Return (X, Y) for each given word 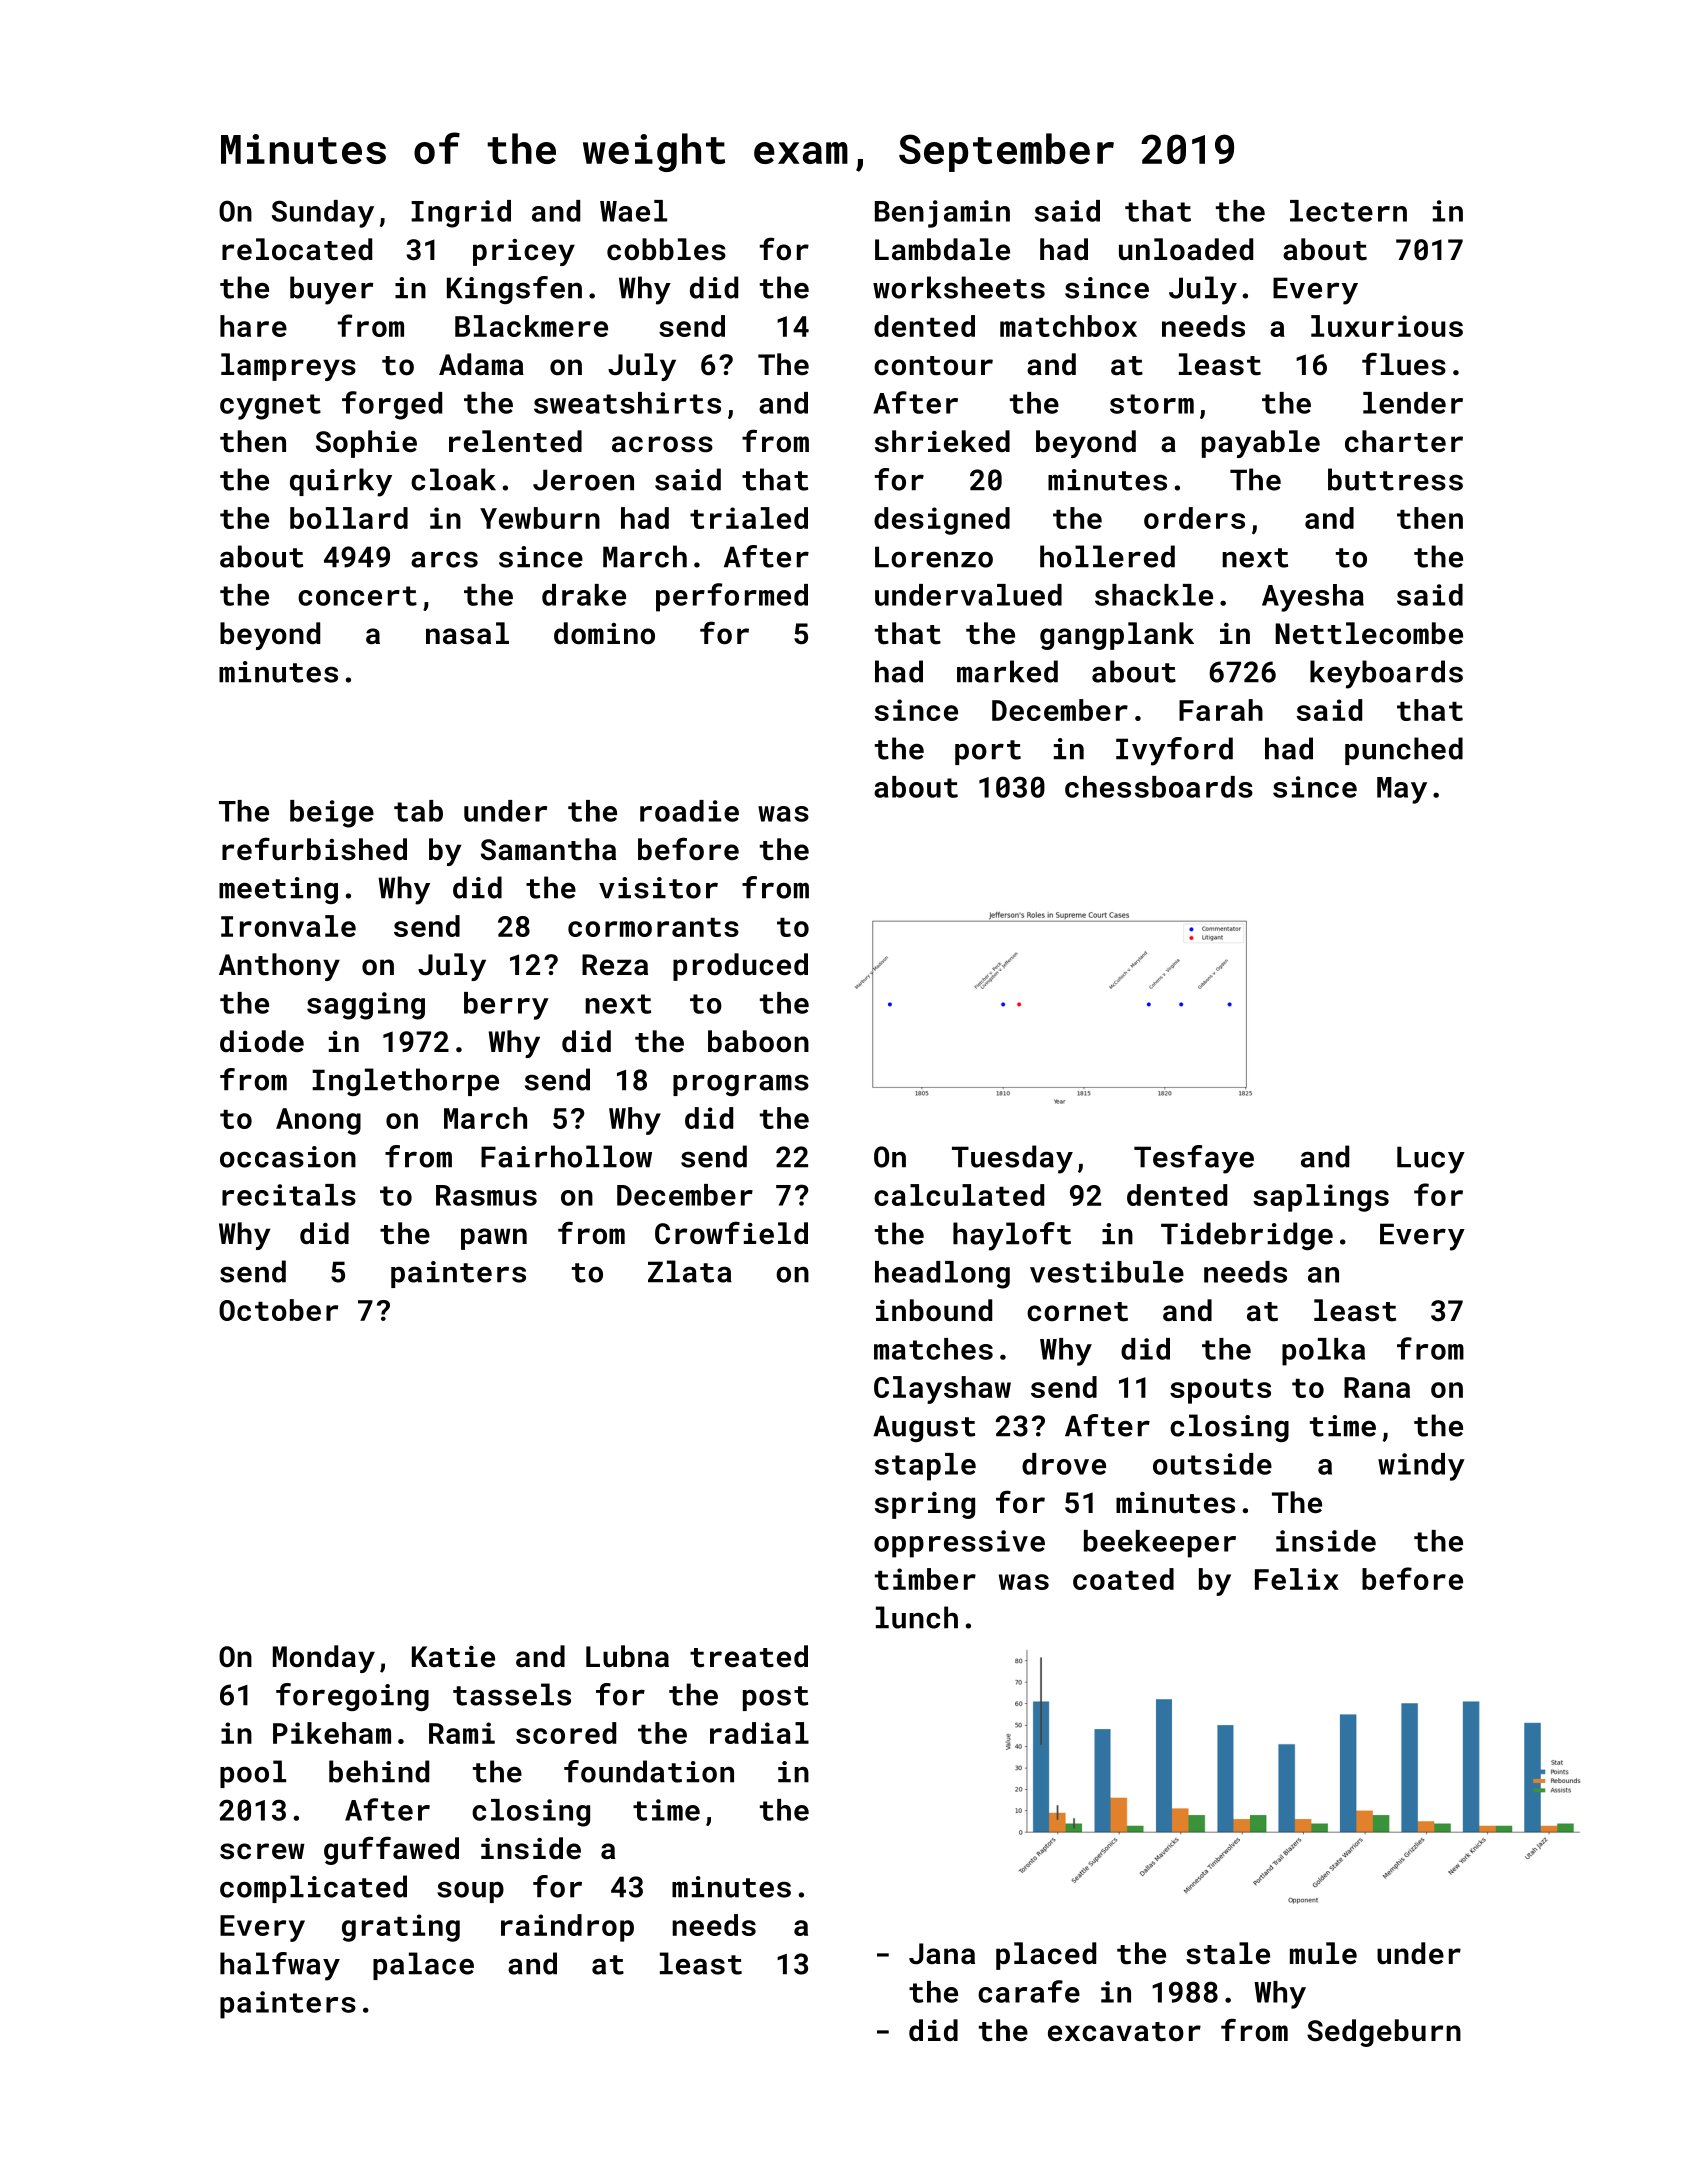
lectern (1348, 211)
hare (253, 326)
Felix (1297, 1579)
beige (332, 814)
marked (1007, 671)
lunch (917, 1617)
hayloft (1012, 1236)
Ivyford (1174, 751)
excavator (1124, 2032)
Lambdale (942, 249)
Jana (942, 1954)
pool (253, 1774)
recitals (289, 1195)
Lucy (1431, 1160)
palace (423, 1966)
